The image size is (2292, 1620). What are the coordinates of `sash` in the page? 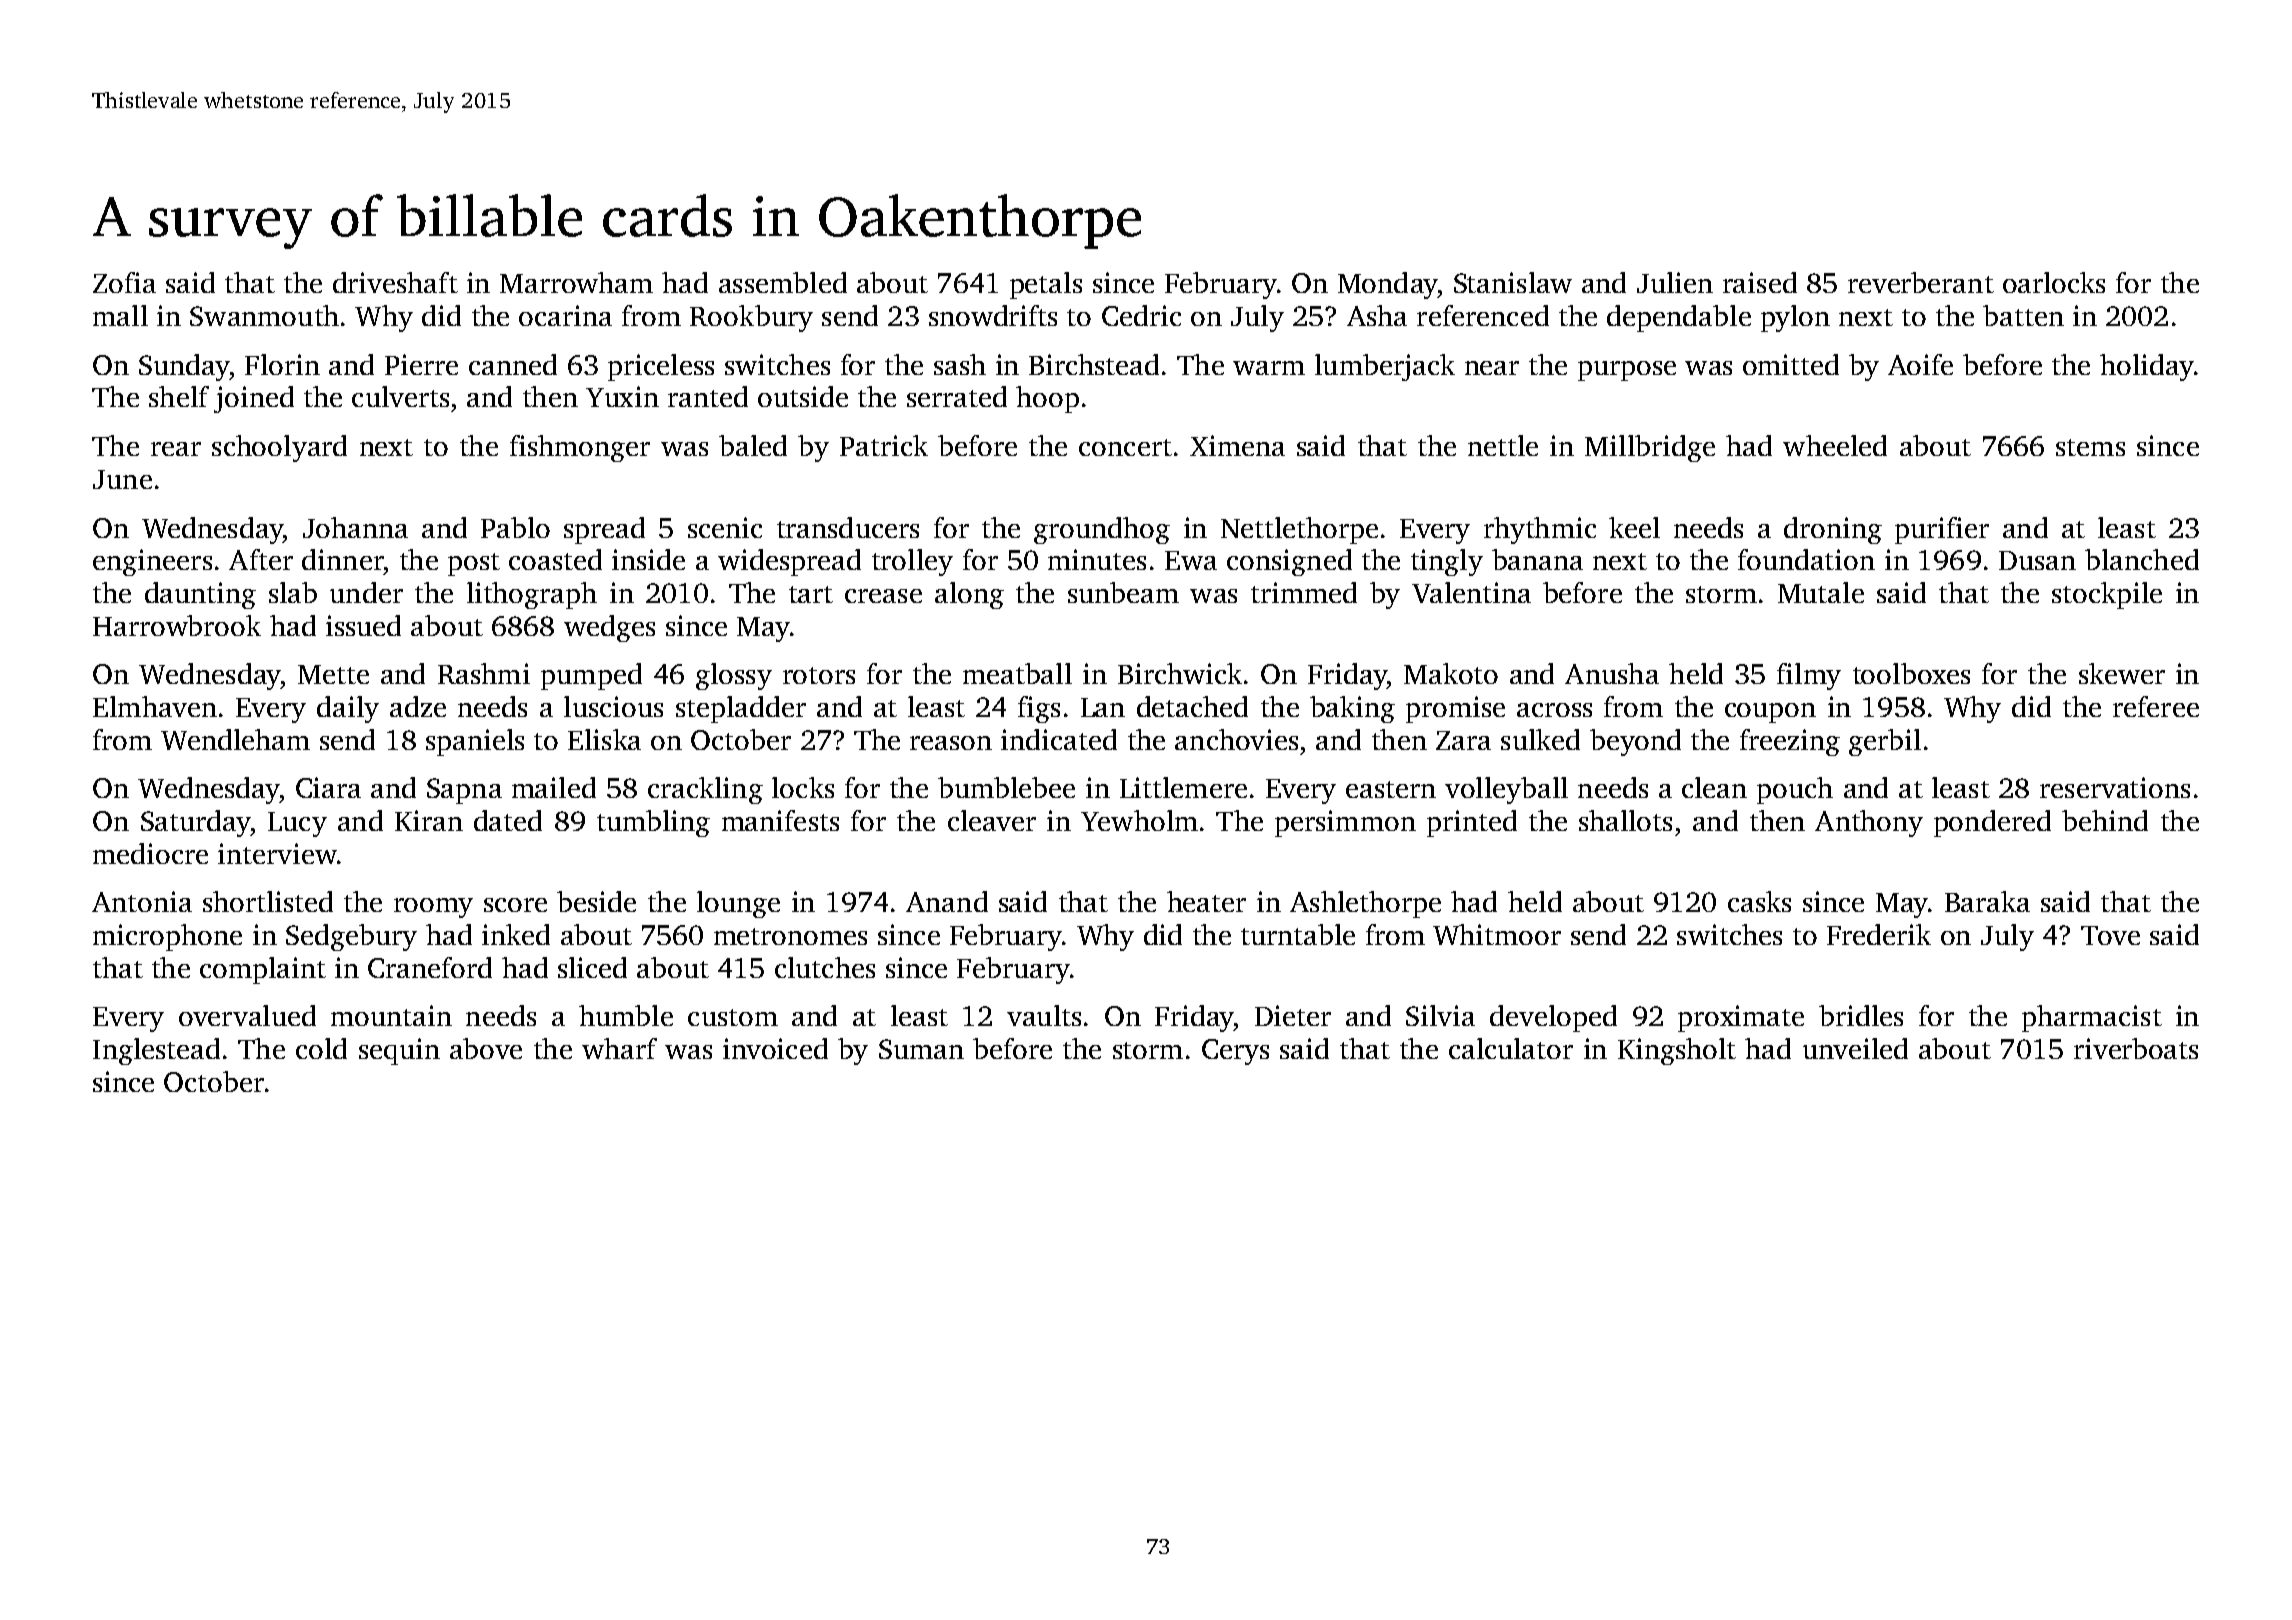 It's located at (960, 364).
